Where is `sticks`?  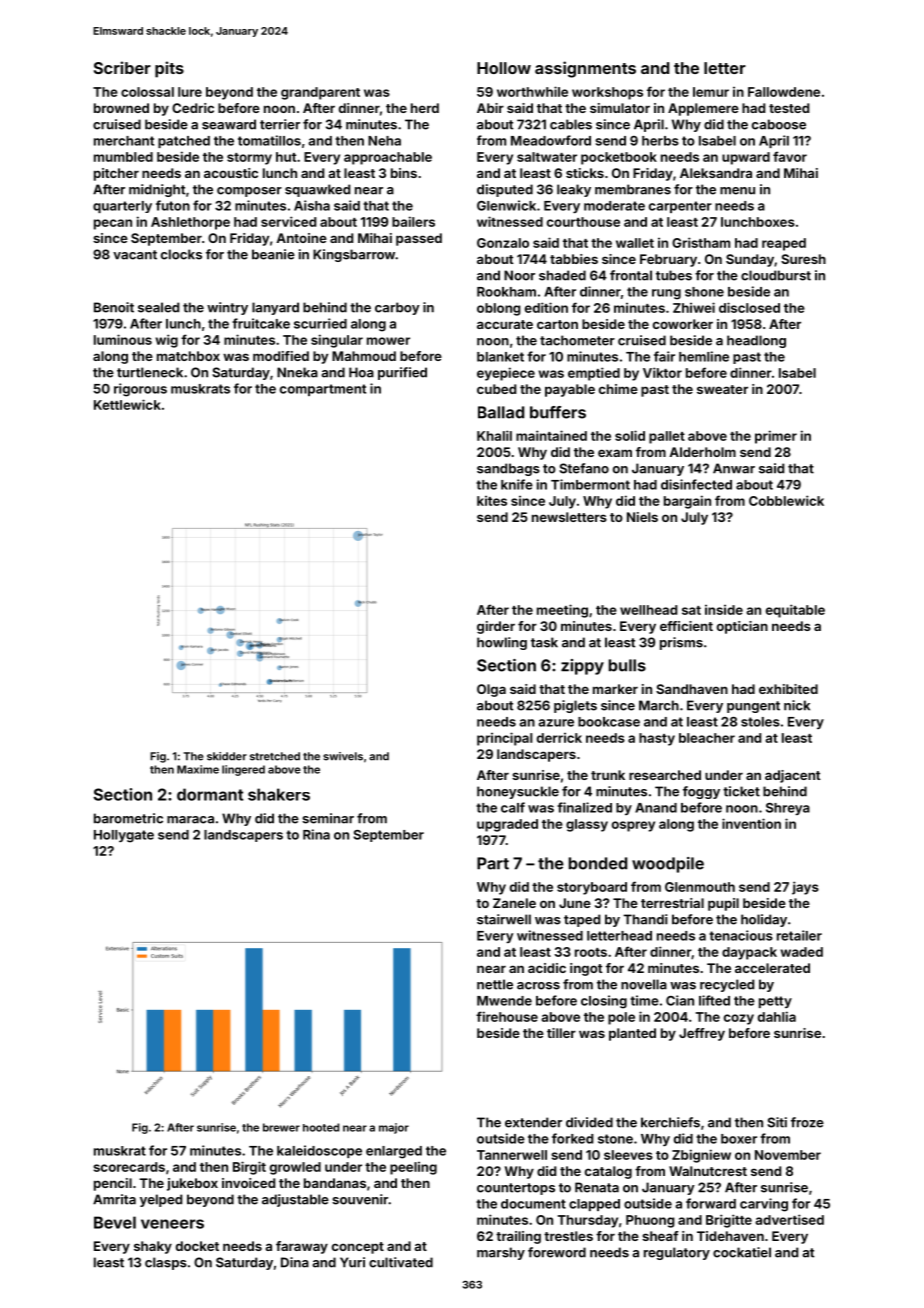 sticks is located at coordinates (585, 173).
